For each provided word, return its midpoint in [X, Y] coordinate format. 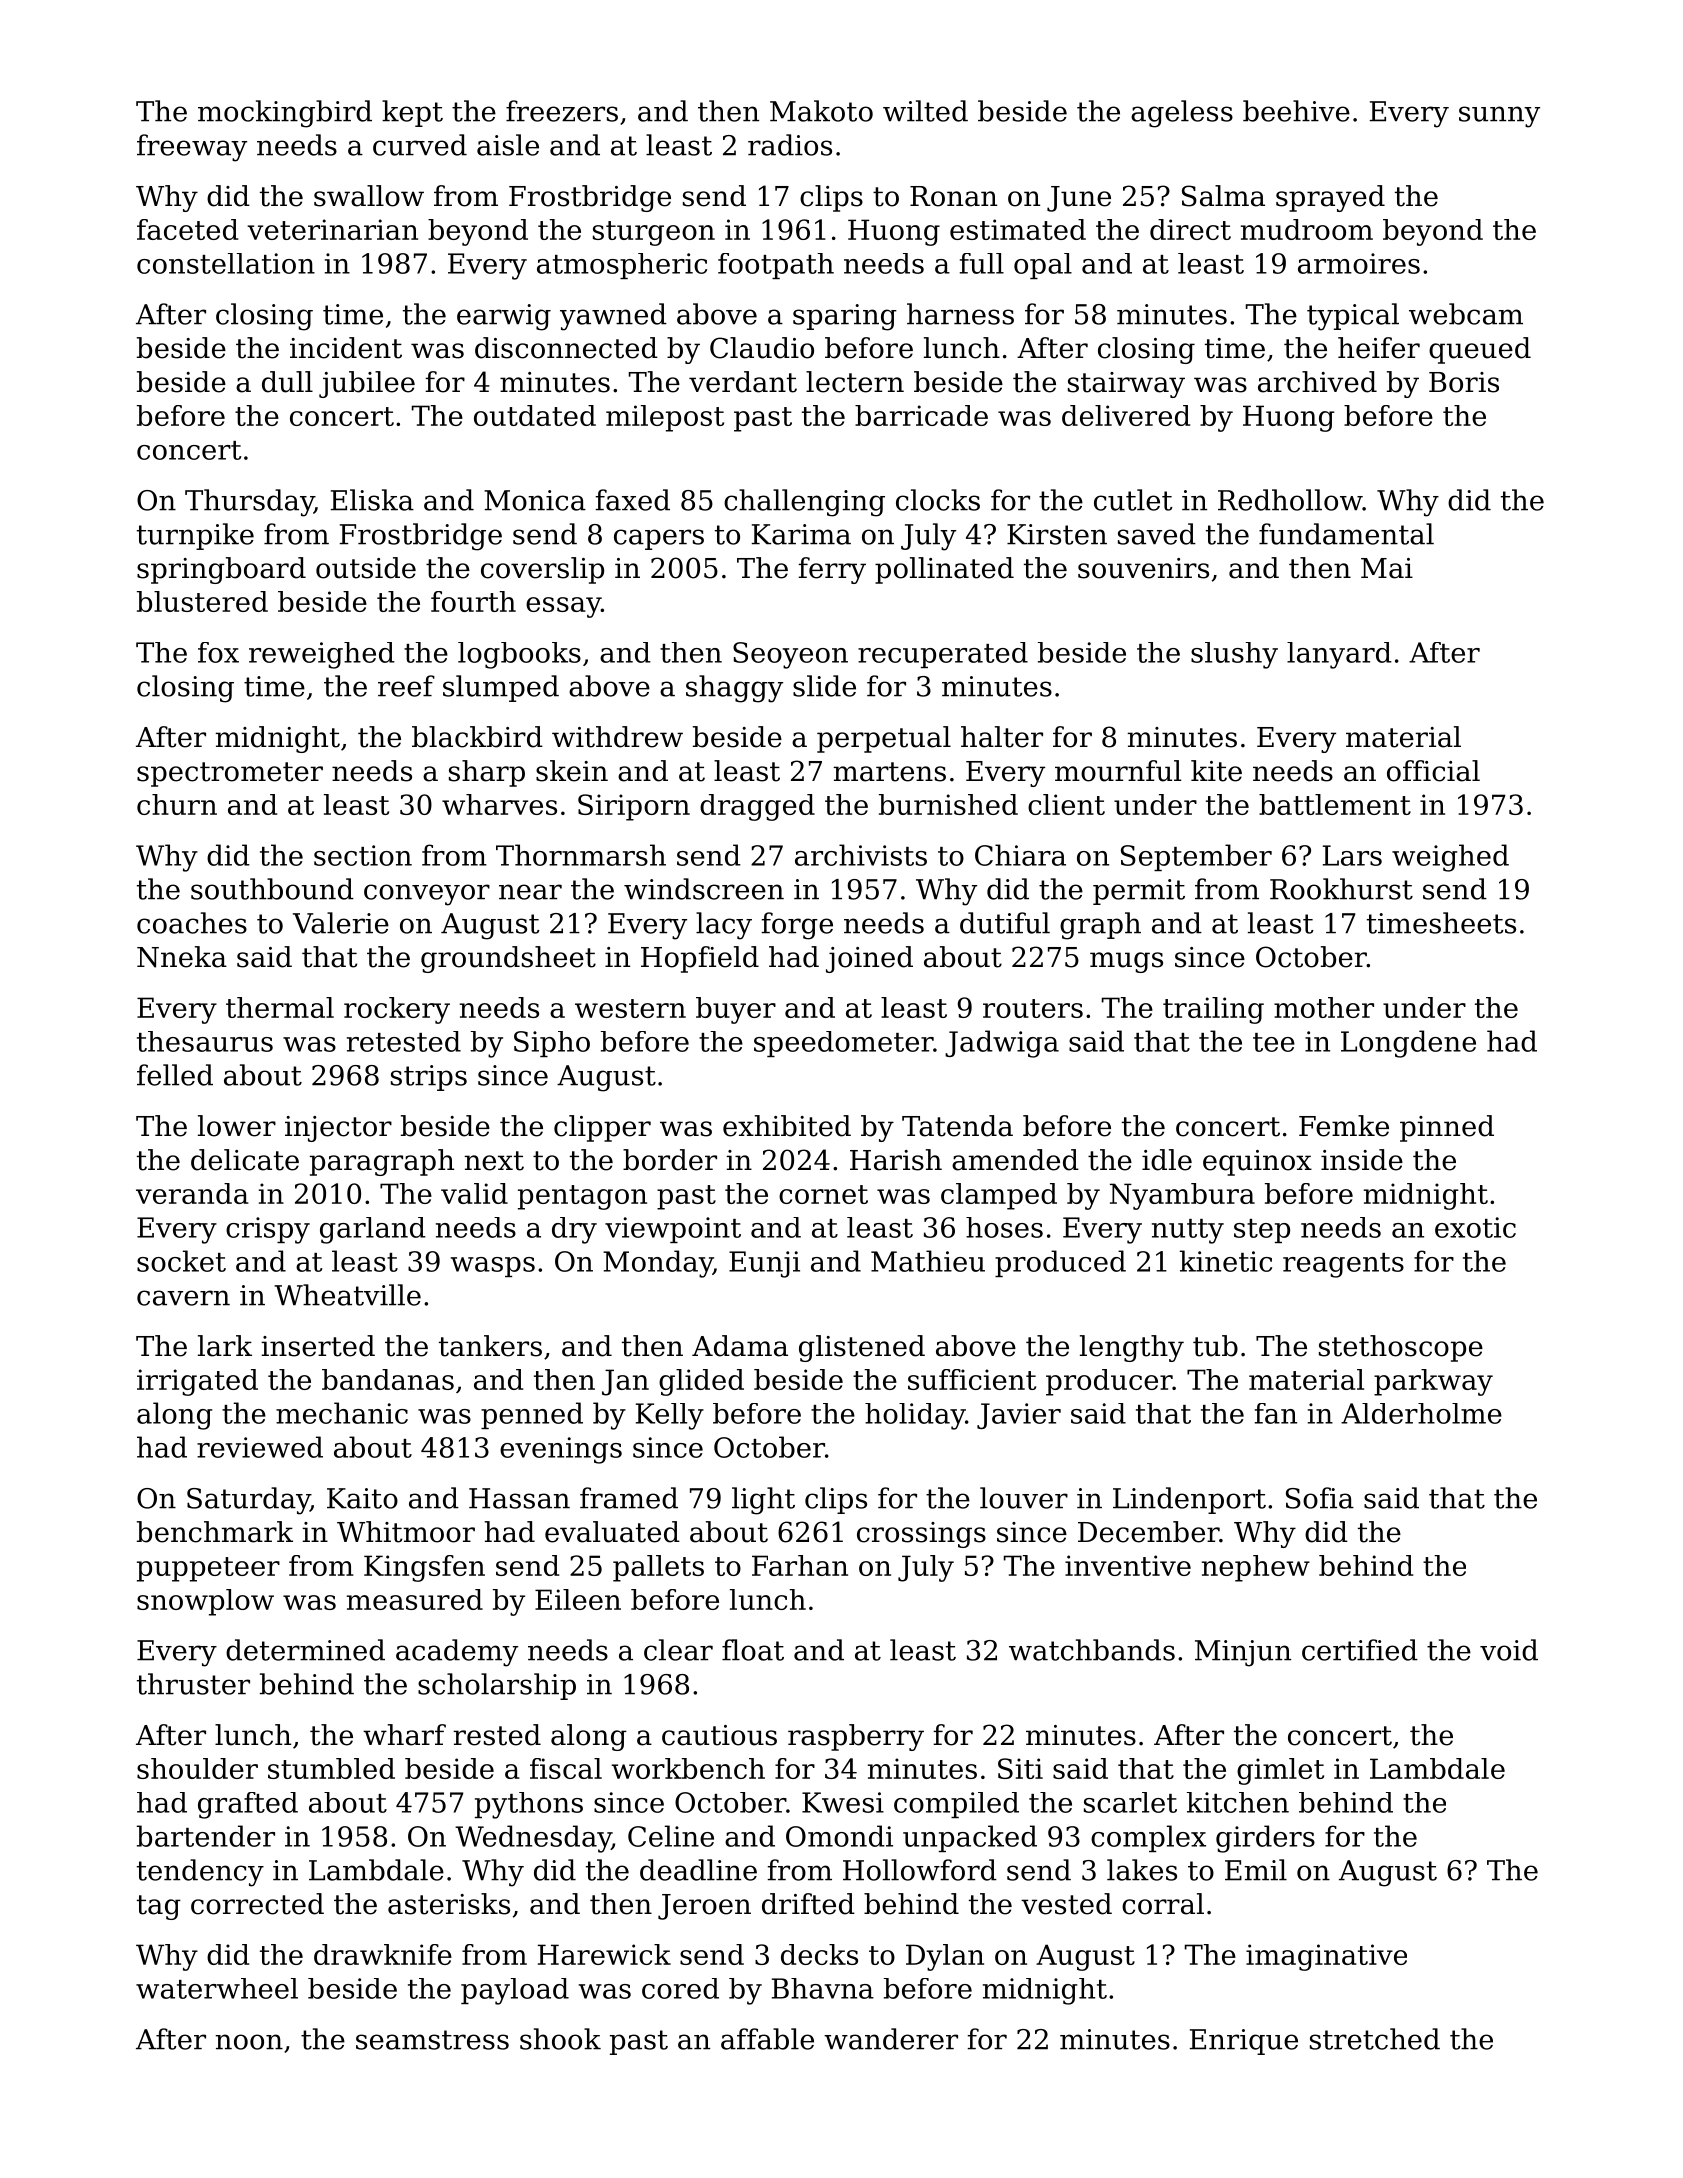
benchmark [215, 1532]
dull [287, 382]
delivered [1126, 415]
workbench [688, 1768]
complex [1148, 1838]
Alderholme [1421, 1413]
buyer [736, 1010]
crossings [921, 1535]
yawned [613, 317]
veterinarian [332, 229]
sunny [1499, 117]
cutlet [1133, 500]
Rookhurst [1341, 889]
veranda [192, 1193]
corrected [257, 1904]
